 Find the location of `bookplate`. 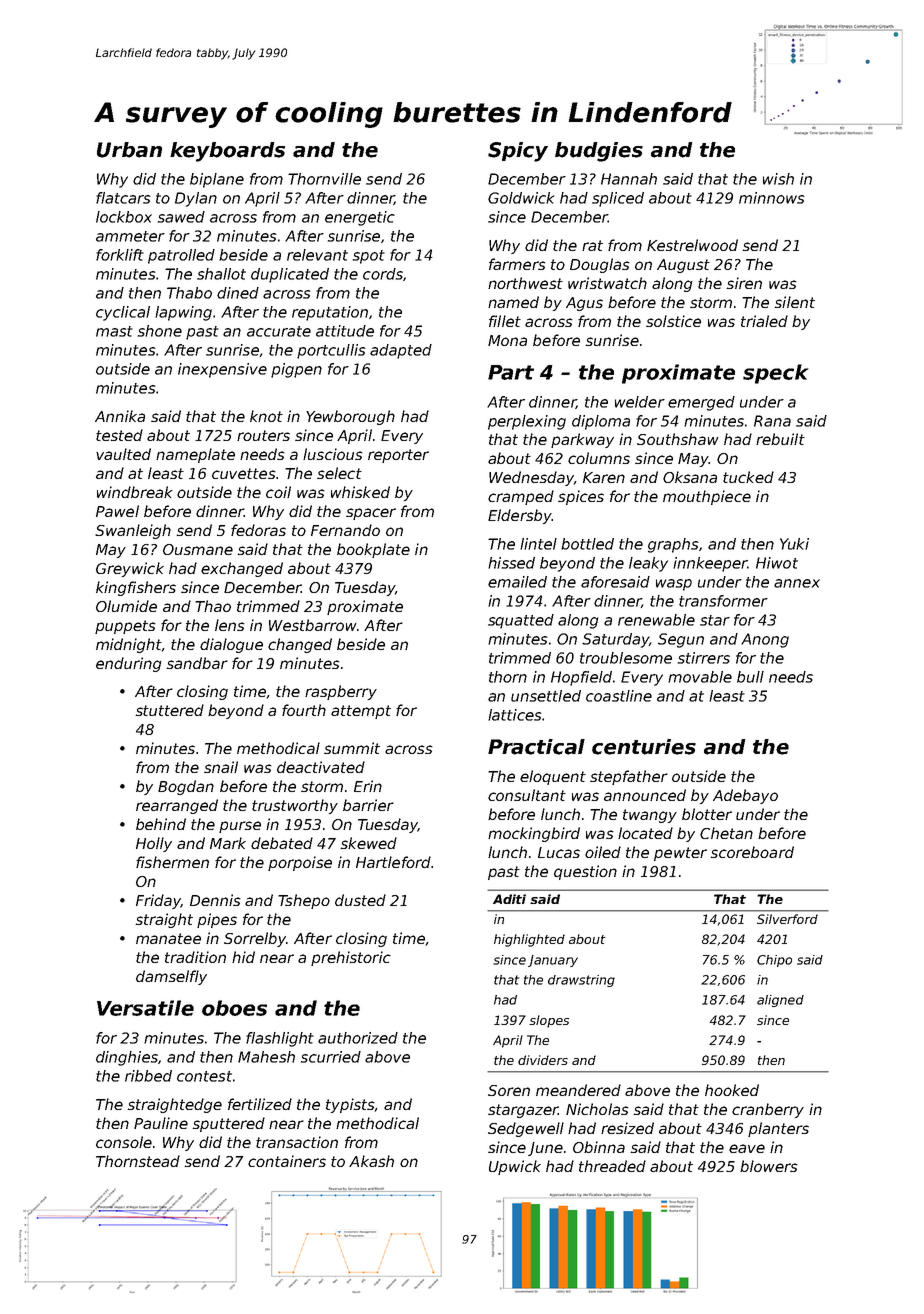

bookplate is located at coordinates (373, 550).
